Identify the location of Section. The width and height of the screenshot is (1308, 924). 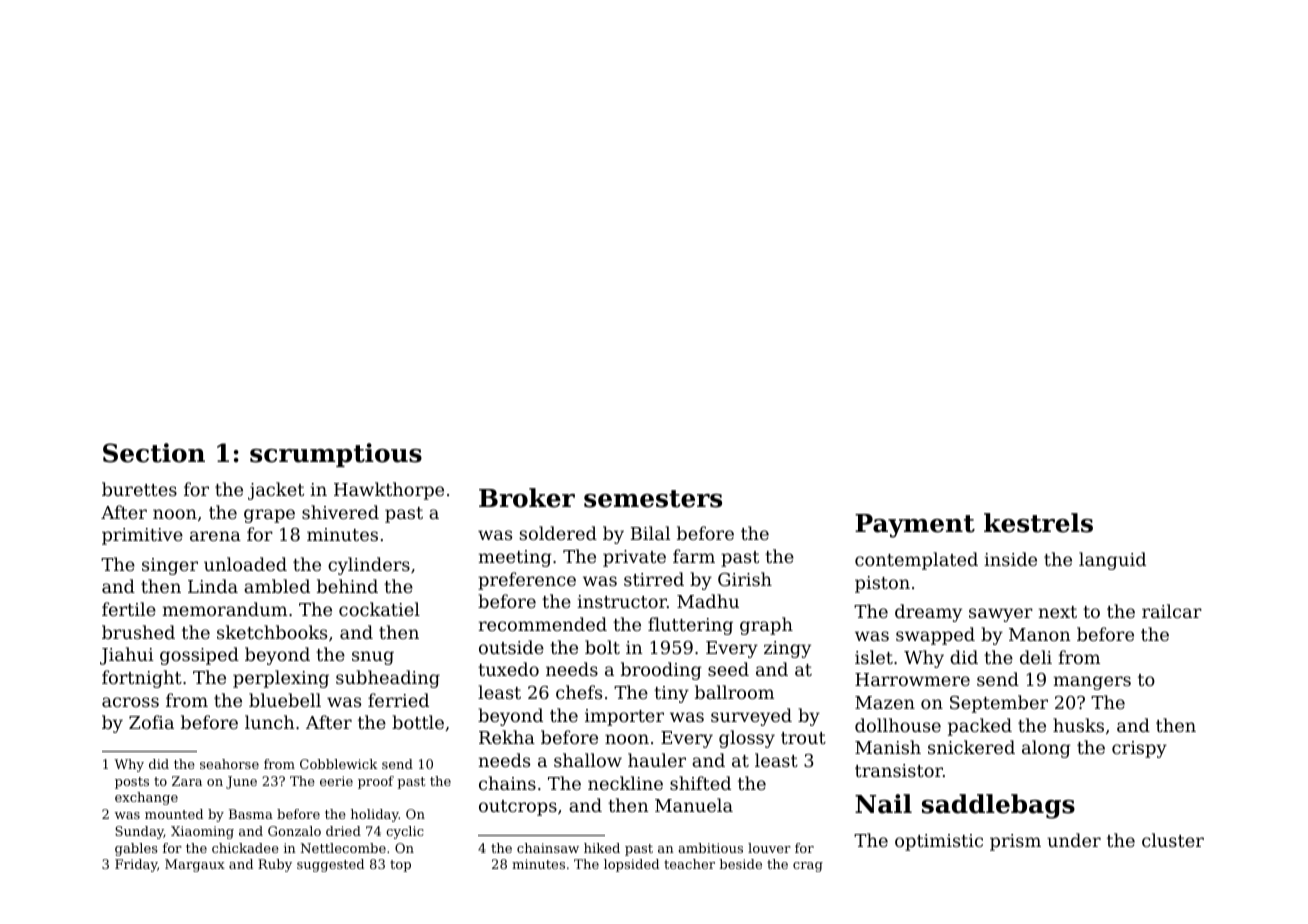
(154, 453).
